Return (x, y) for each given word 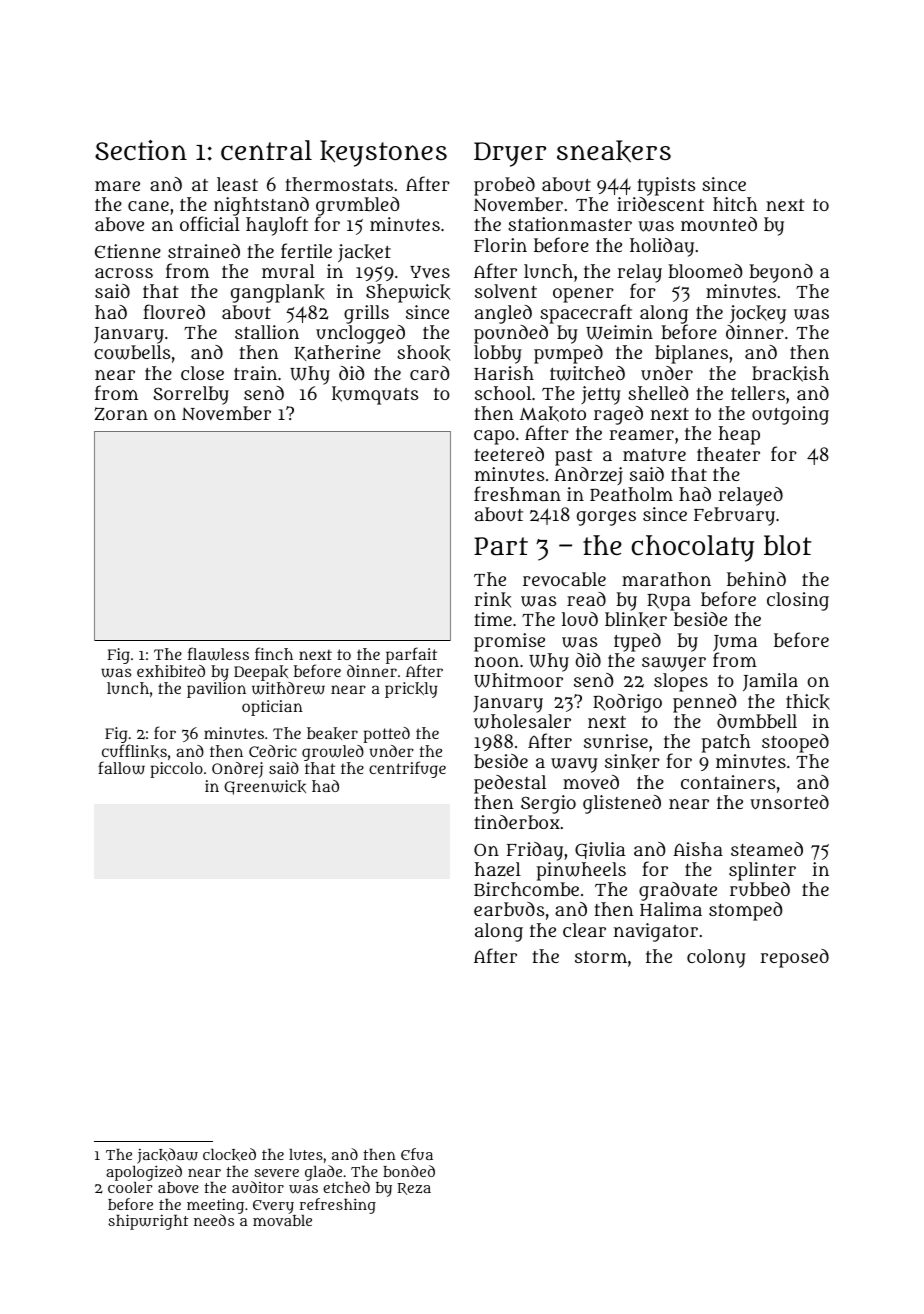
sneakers (614, 151)
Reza (414, 1189)
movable (282, 1220)
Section (141, 150)
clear (584, 930)
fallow (121, 768)
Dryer (510, 154)
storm (601, 957)
